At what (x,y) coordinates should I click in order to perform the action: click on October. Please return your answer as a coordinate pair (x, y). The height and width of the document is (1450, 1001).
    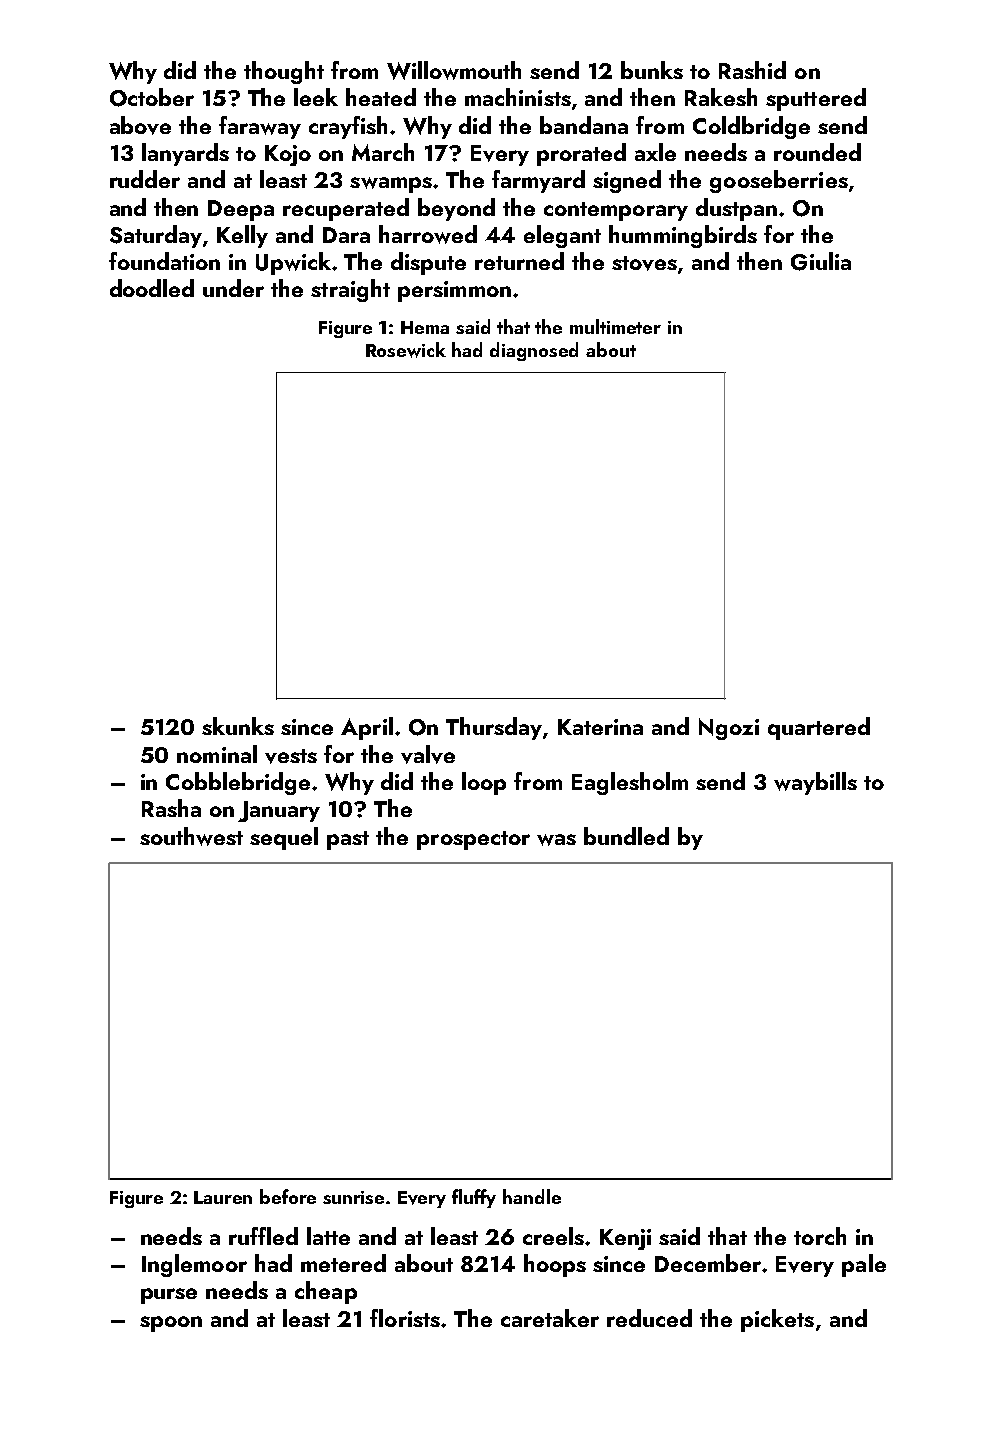
    Looking at the image, I should click on (152, 97).
